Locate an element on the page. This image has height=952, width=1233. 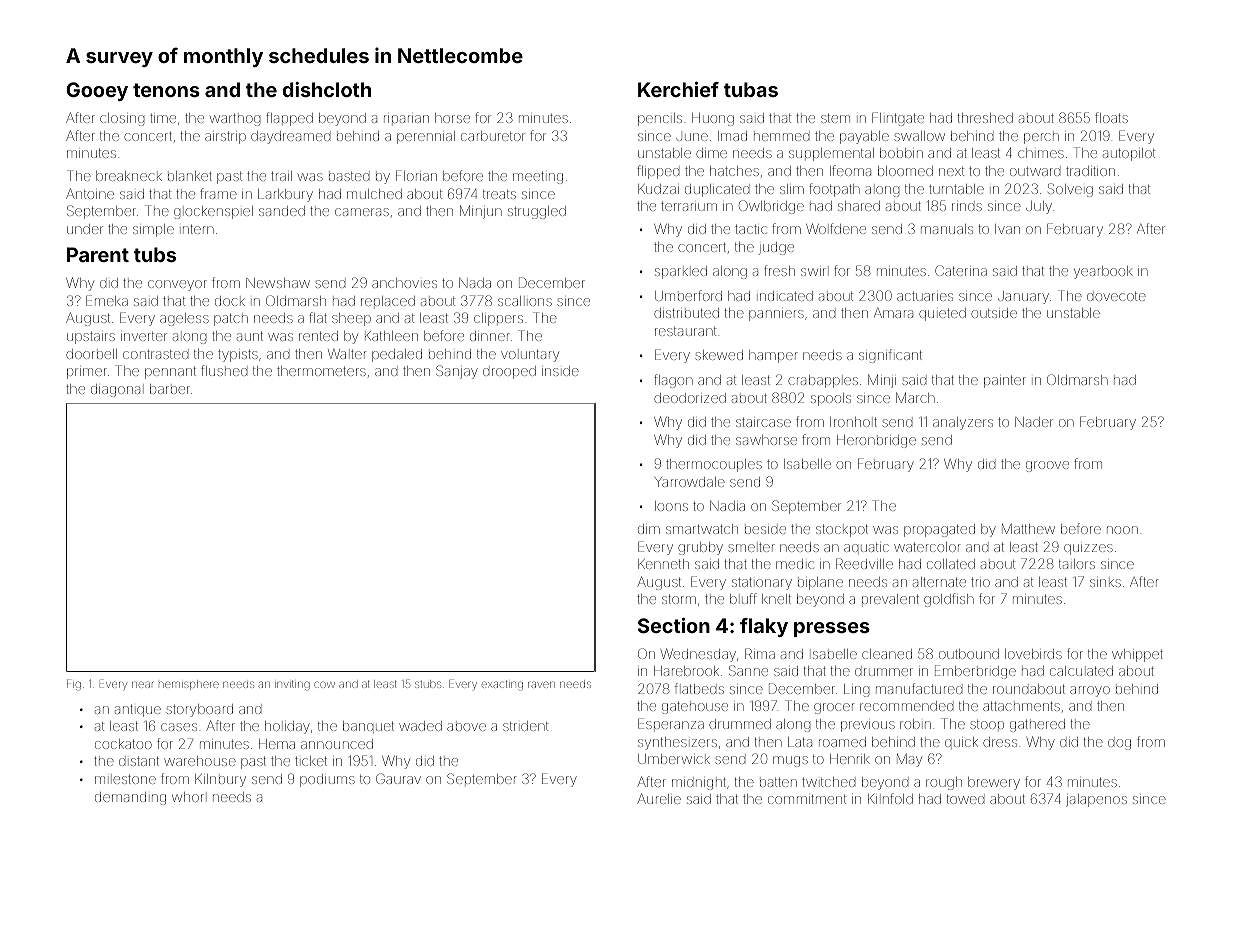
barber is located at coordinates (170, 389).
